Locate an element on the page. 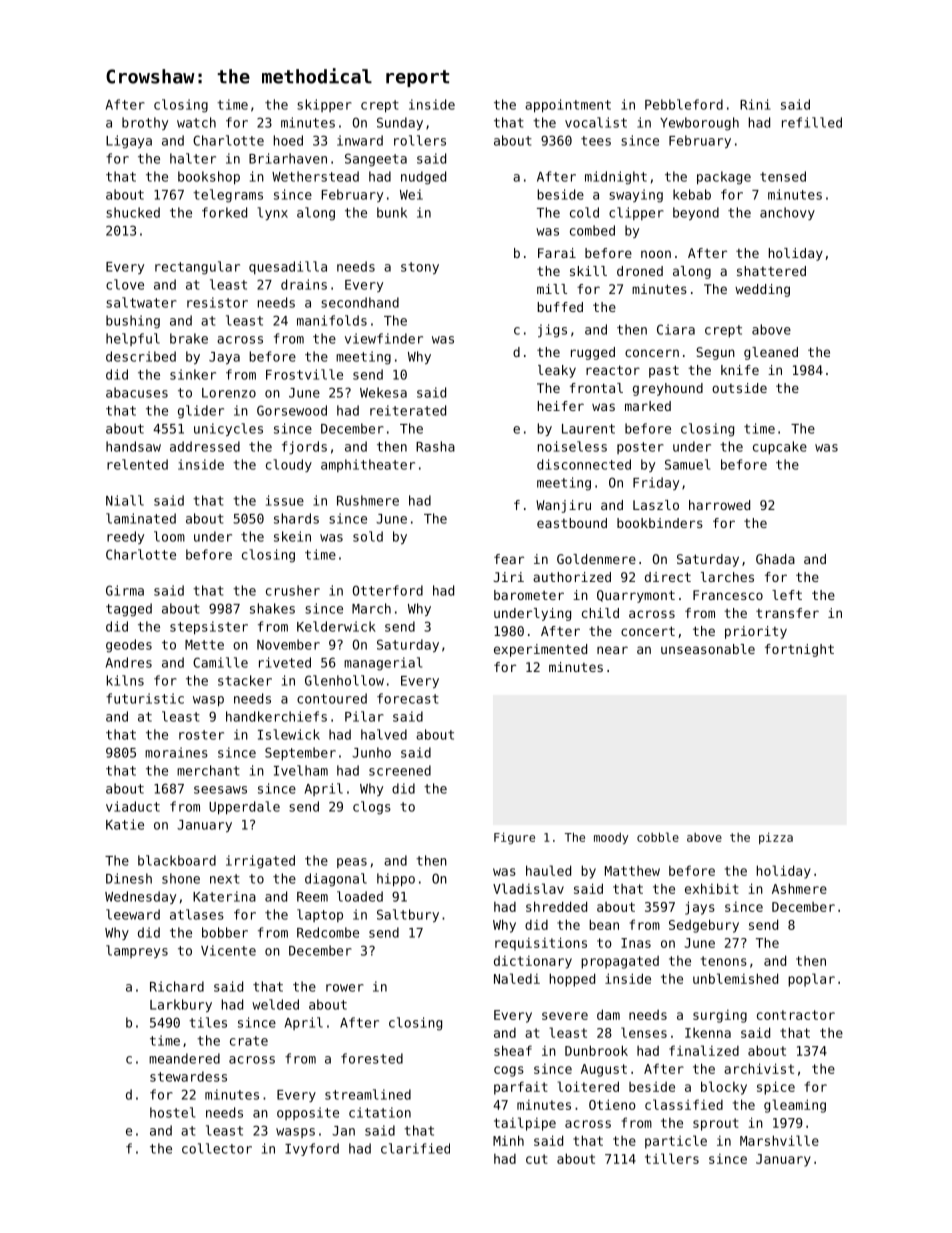 The width and height of the image is (952, 1233). Wei is located at coordinates (411, 194).
